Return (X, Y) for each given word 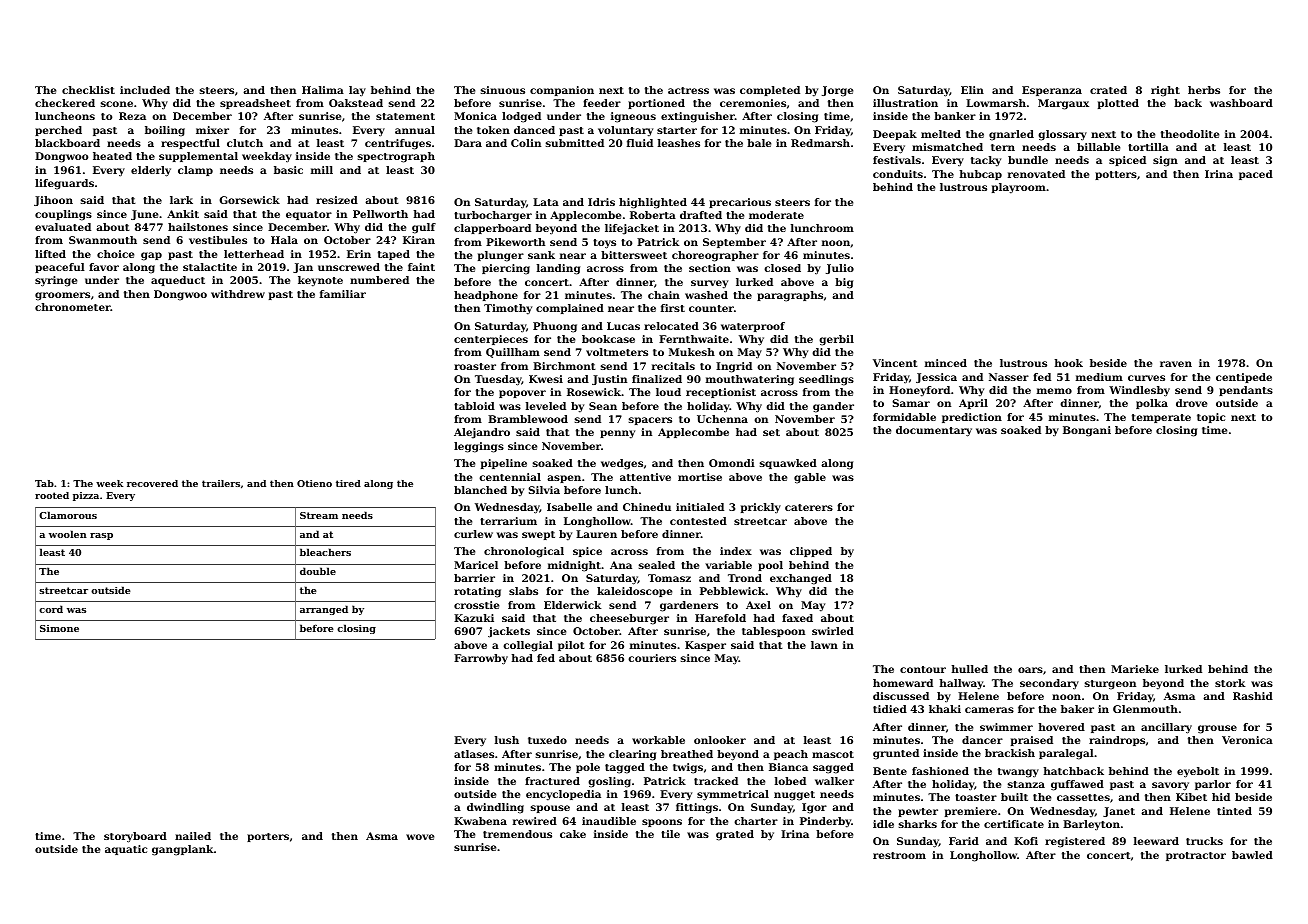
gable (810, 478)
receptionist (721, 393)
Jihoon (53, 201)
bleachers (325, 552)
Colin (526, 143)
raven (1176, 364)
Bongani (1087, 431)
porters (268, 837)
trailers (221, 483)
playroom (1019, 188)
